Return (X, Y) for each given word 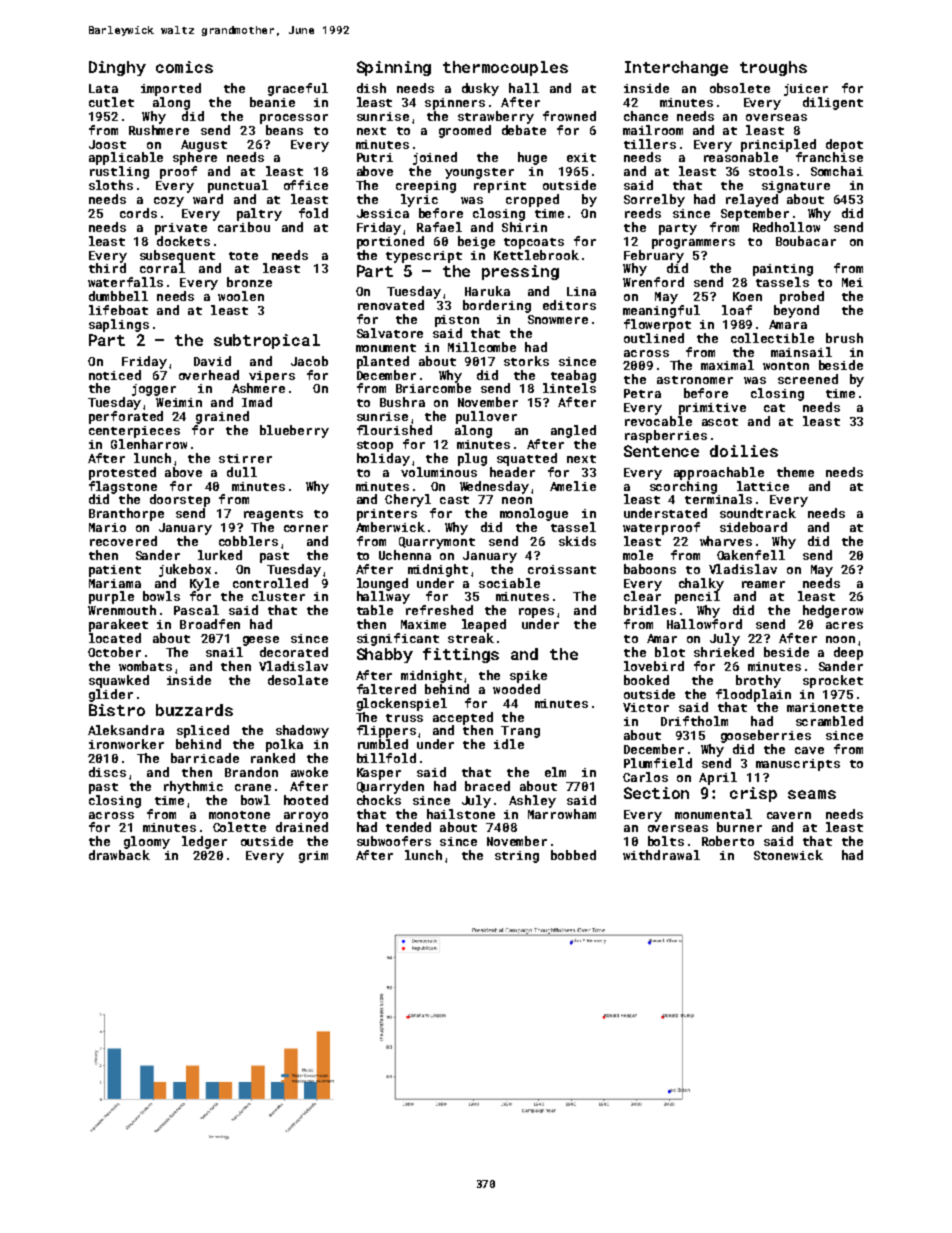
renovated (391, 305)
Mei (852, 282)
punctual (238, 186)
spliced (203, 731)
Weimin (179, 402)
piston (457, 321)
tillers (650, 144)
